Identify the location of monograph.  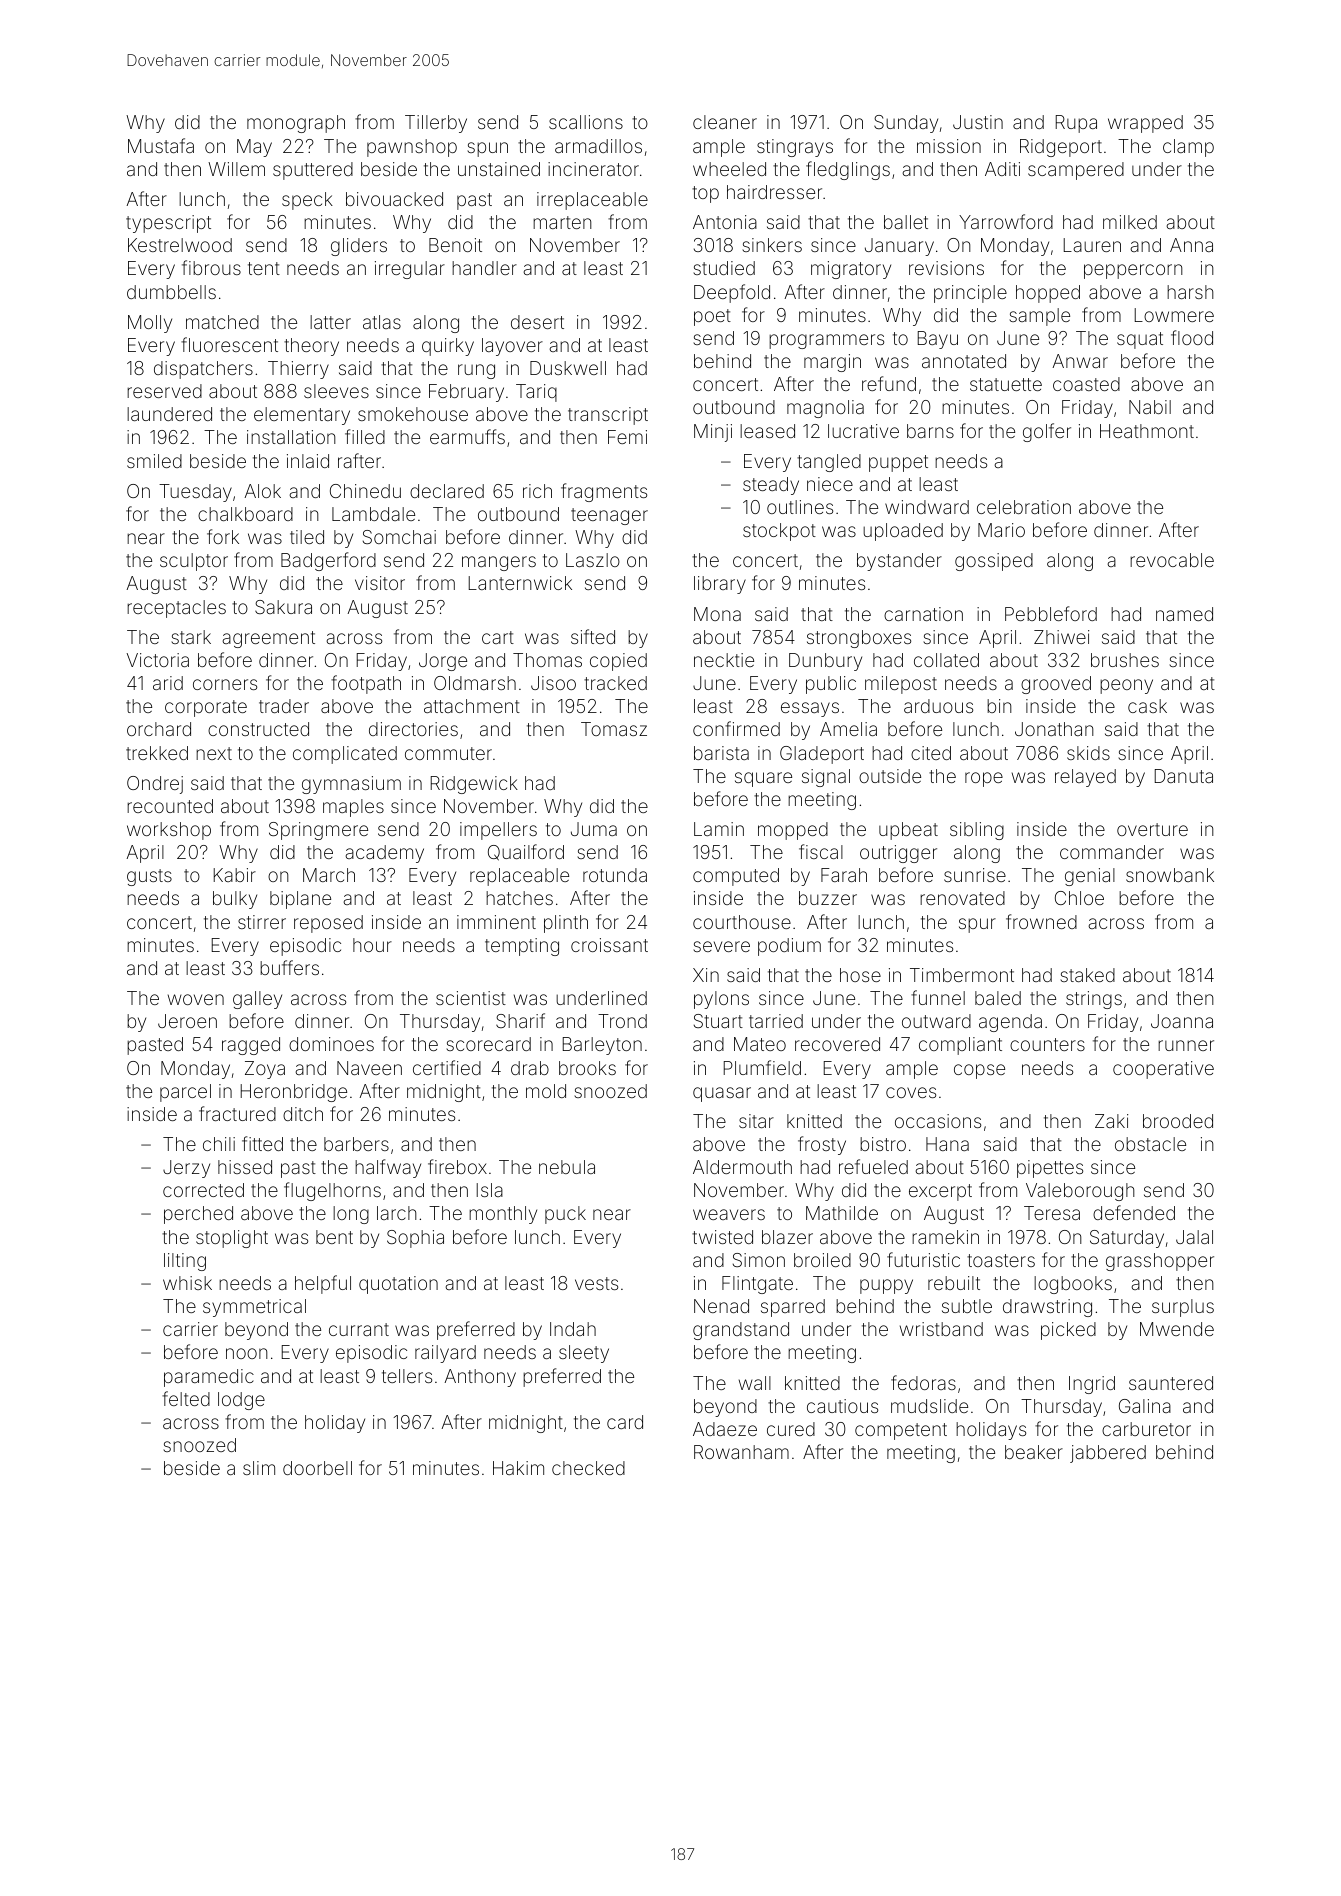
(296, 124).
